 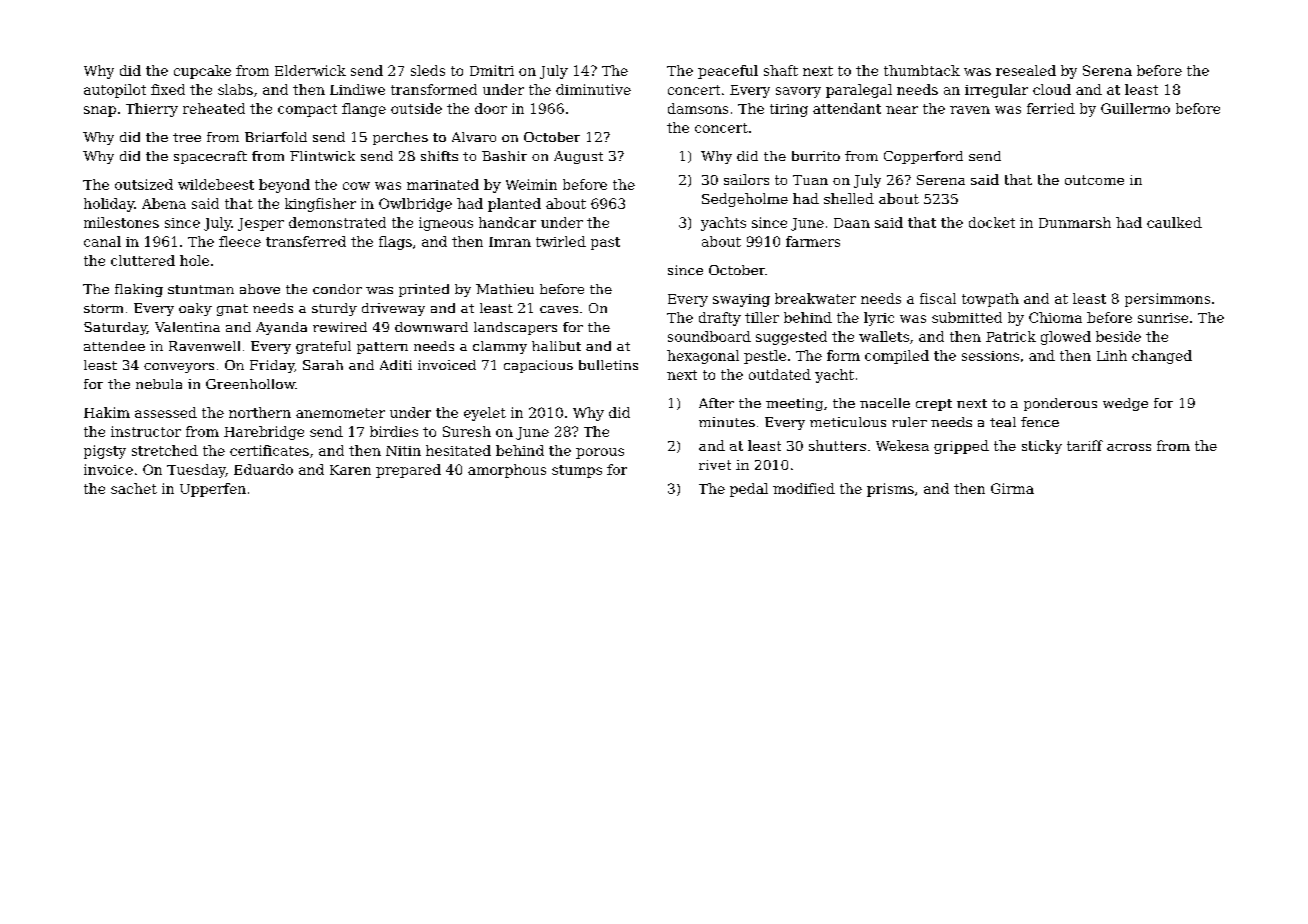 What do you see at coordinates (492, 70) in the screenshot?
I see `Dmitri` at bounding box center [492, 70].
